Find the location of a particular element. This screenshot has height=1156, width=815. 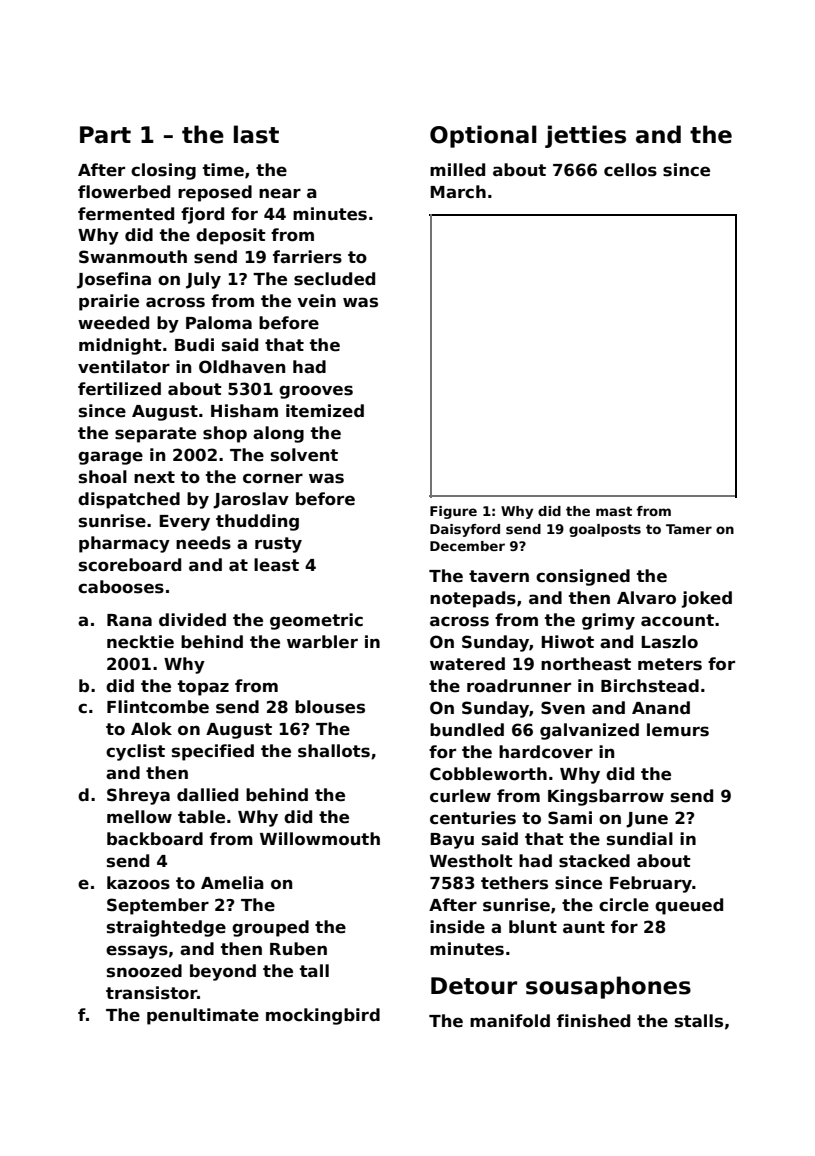

Optional is located at coordinates (483, 136).
